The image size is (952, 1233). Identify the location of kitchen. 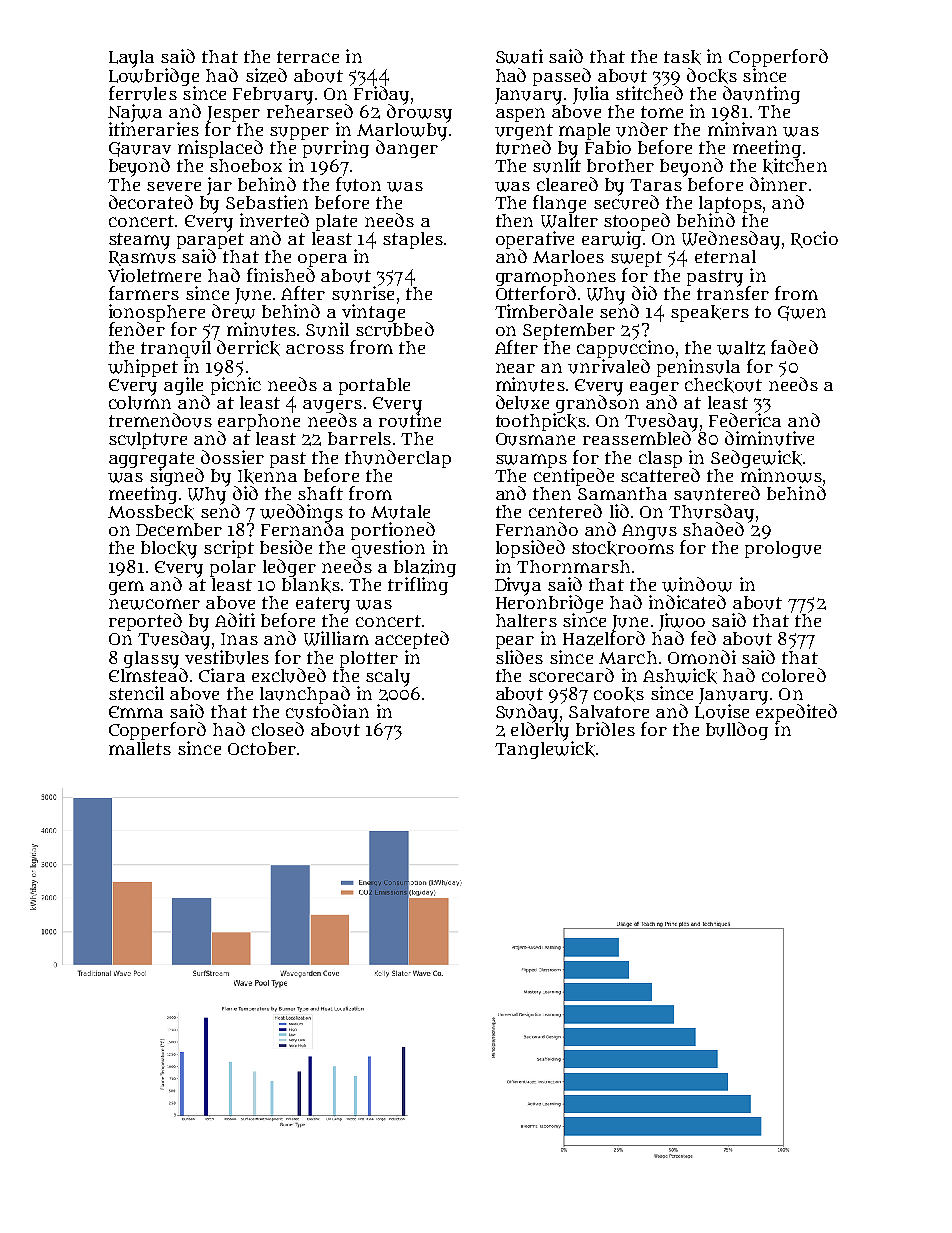
(795, 166).
